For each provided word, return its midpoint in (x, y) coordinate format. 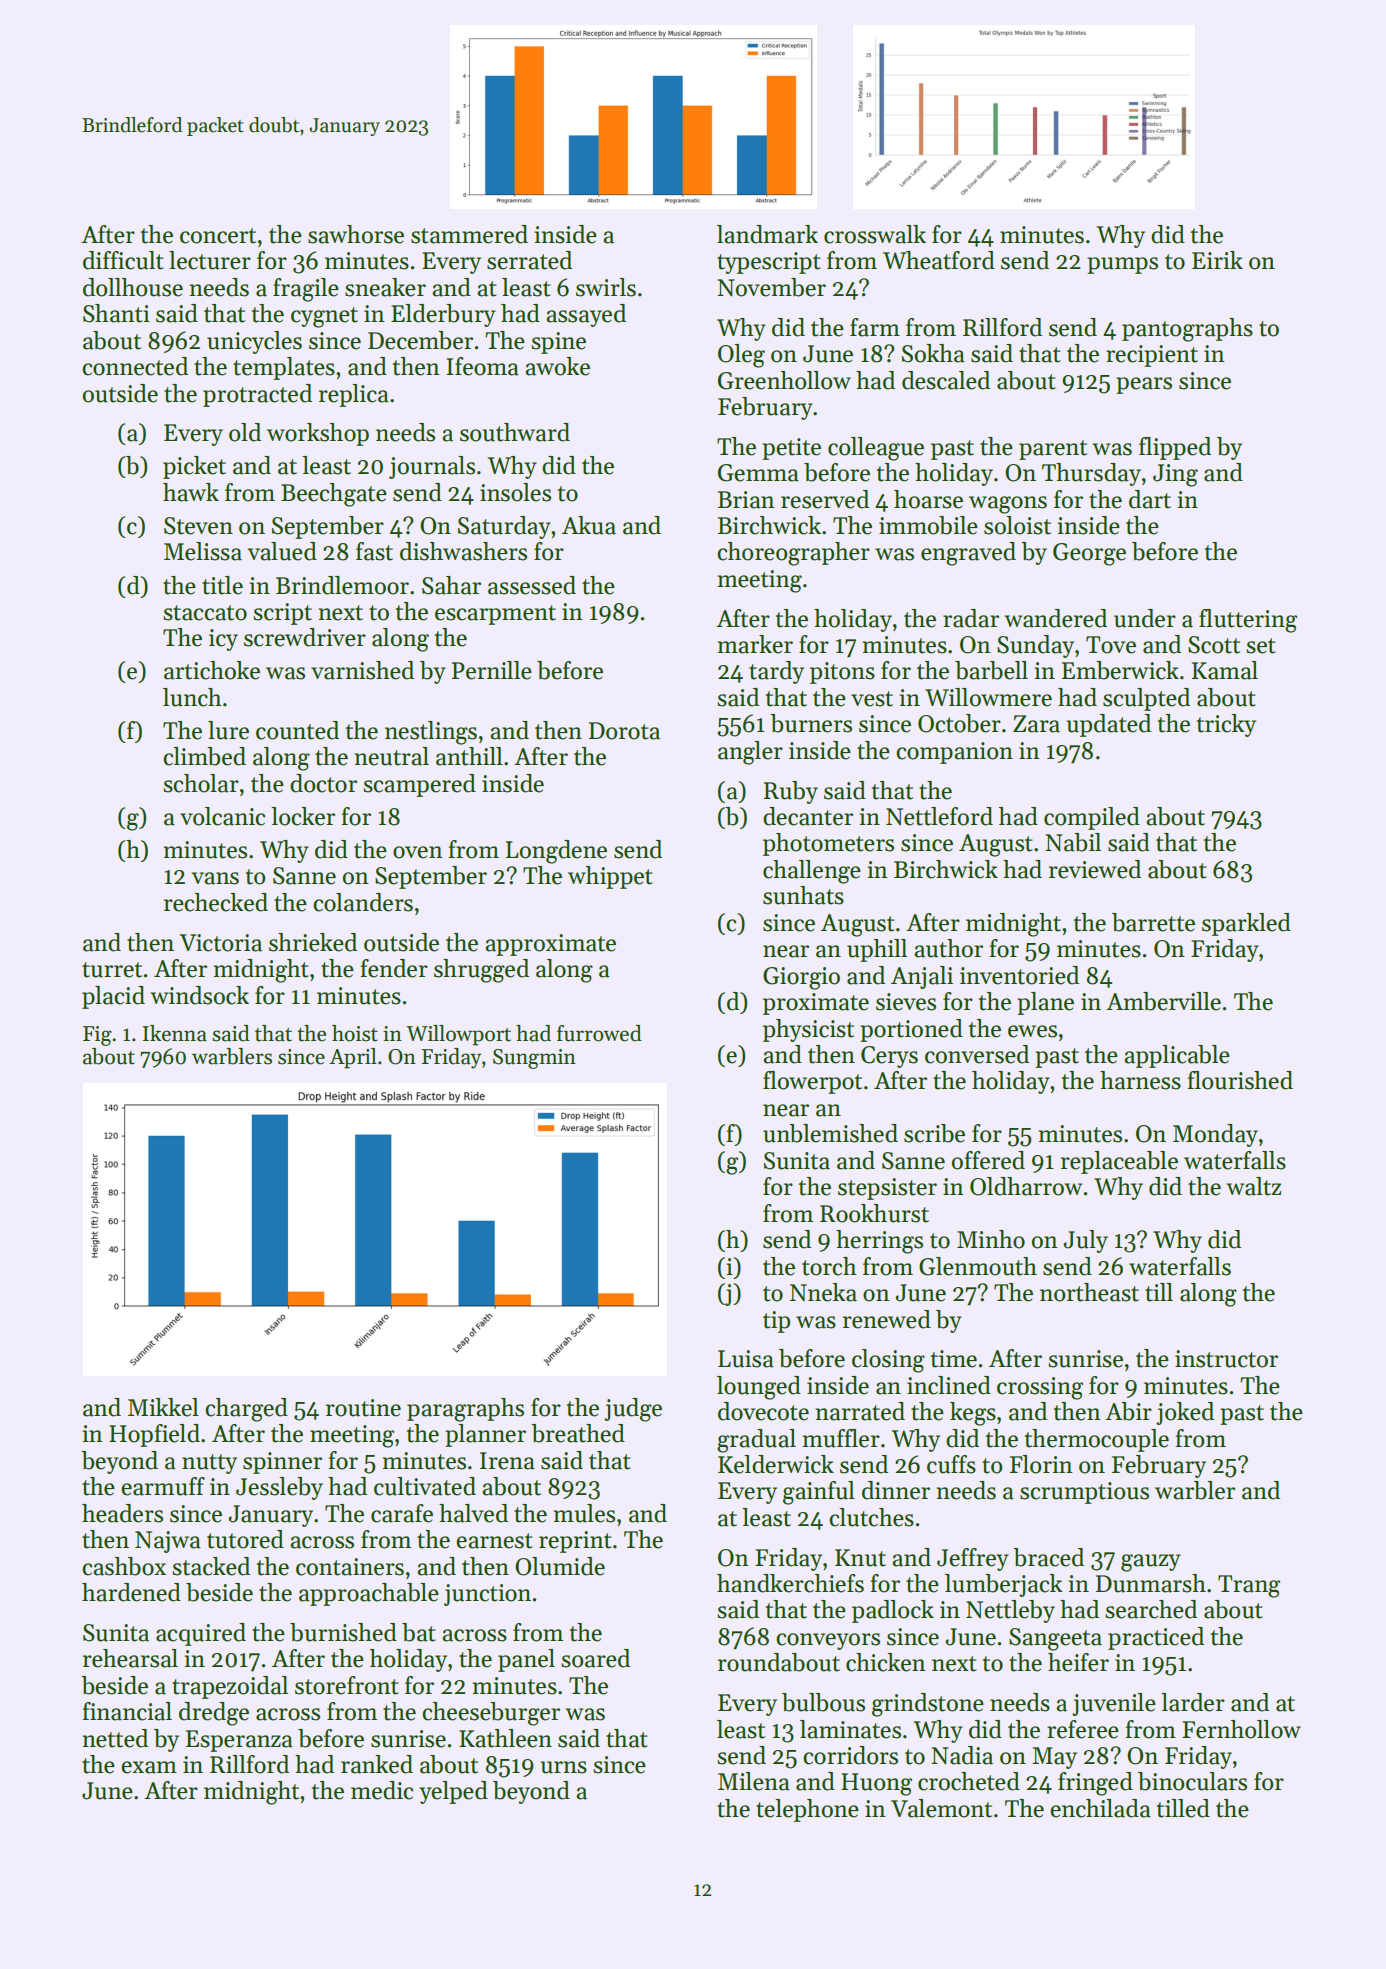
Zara (1036, 724)
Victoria (220, 943)
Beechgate (334, 495)
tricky (1226, 725)
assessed (532, 585)
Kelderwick (776, 1464)
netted (115, 1738)
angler (750, 753)
